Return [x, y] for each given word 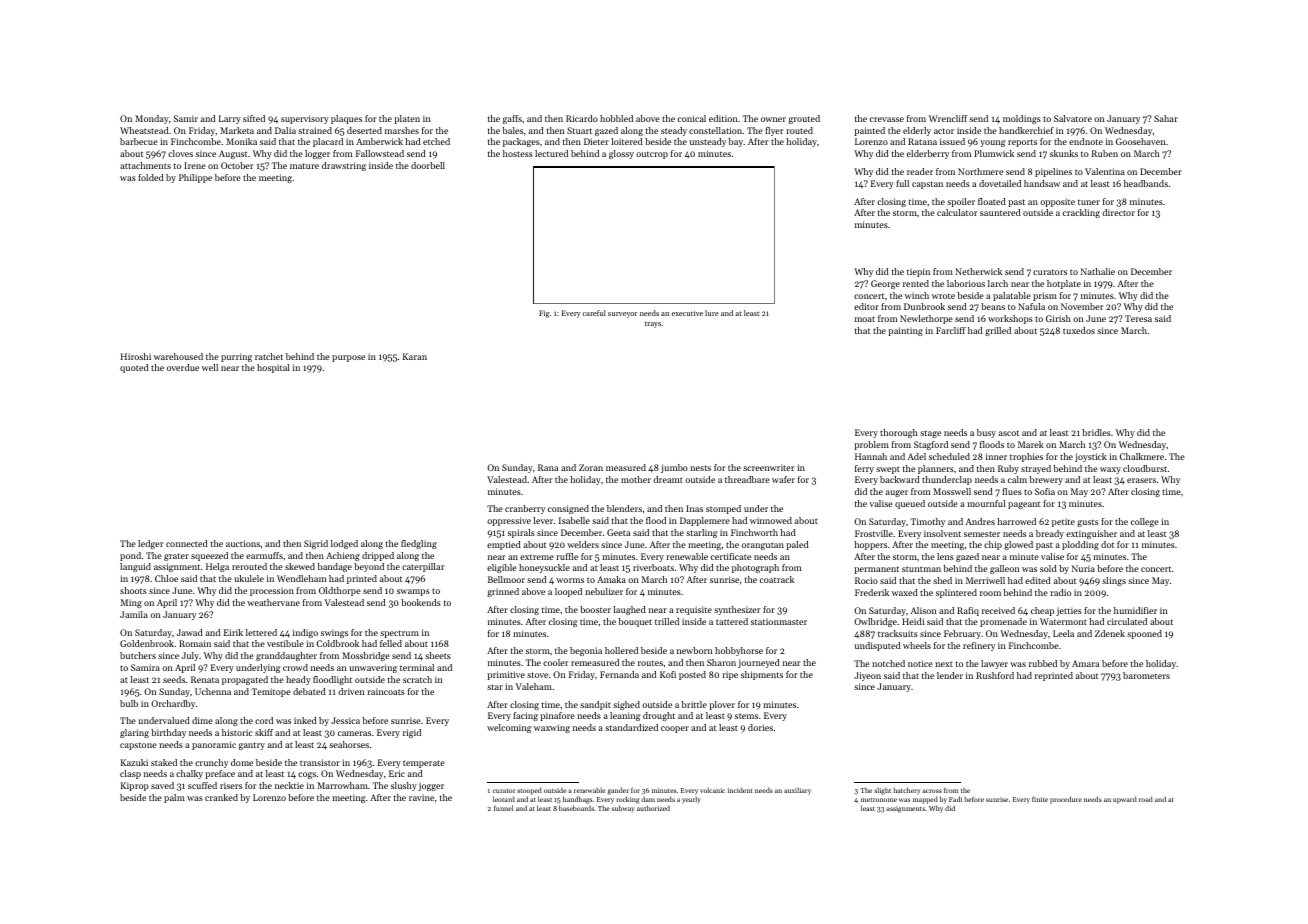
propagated [245, 680]
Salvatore [1073, 118]
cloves [180, 153]
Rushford [995, 675]
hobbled [616, 118]
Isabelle [574, 520]
